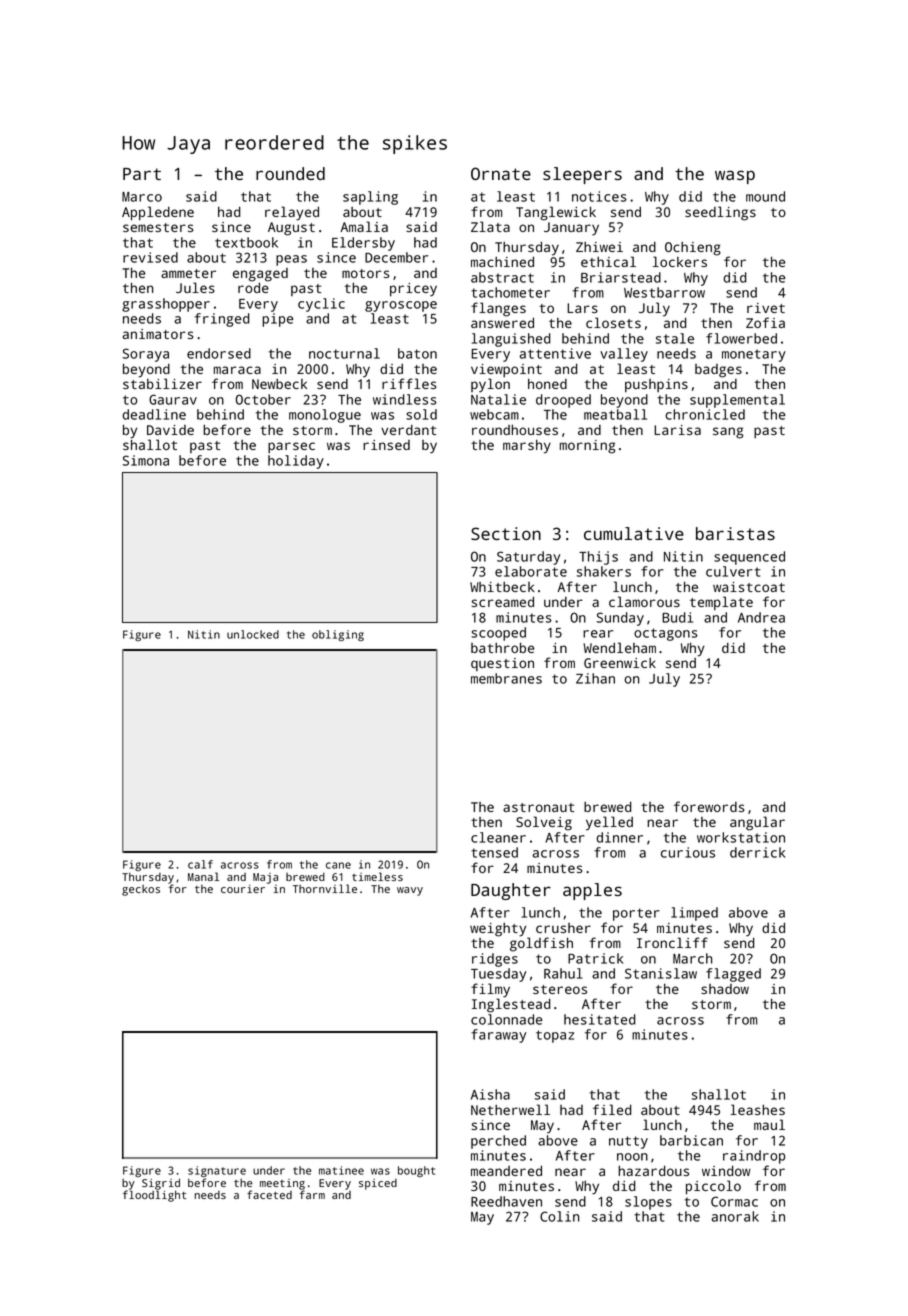 Image resolution: width=908 pixels, height=1316 pixels. Describe the element at coordinates (290, 173) in the image. I see `rounded` at that location.
